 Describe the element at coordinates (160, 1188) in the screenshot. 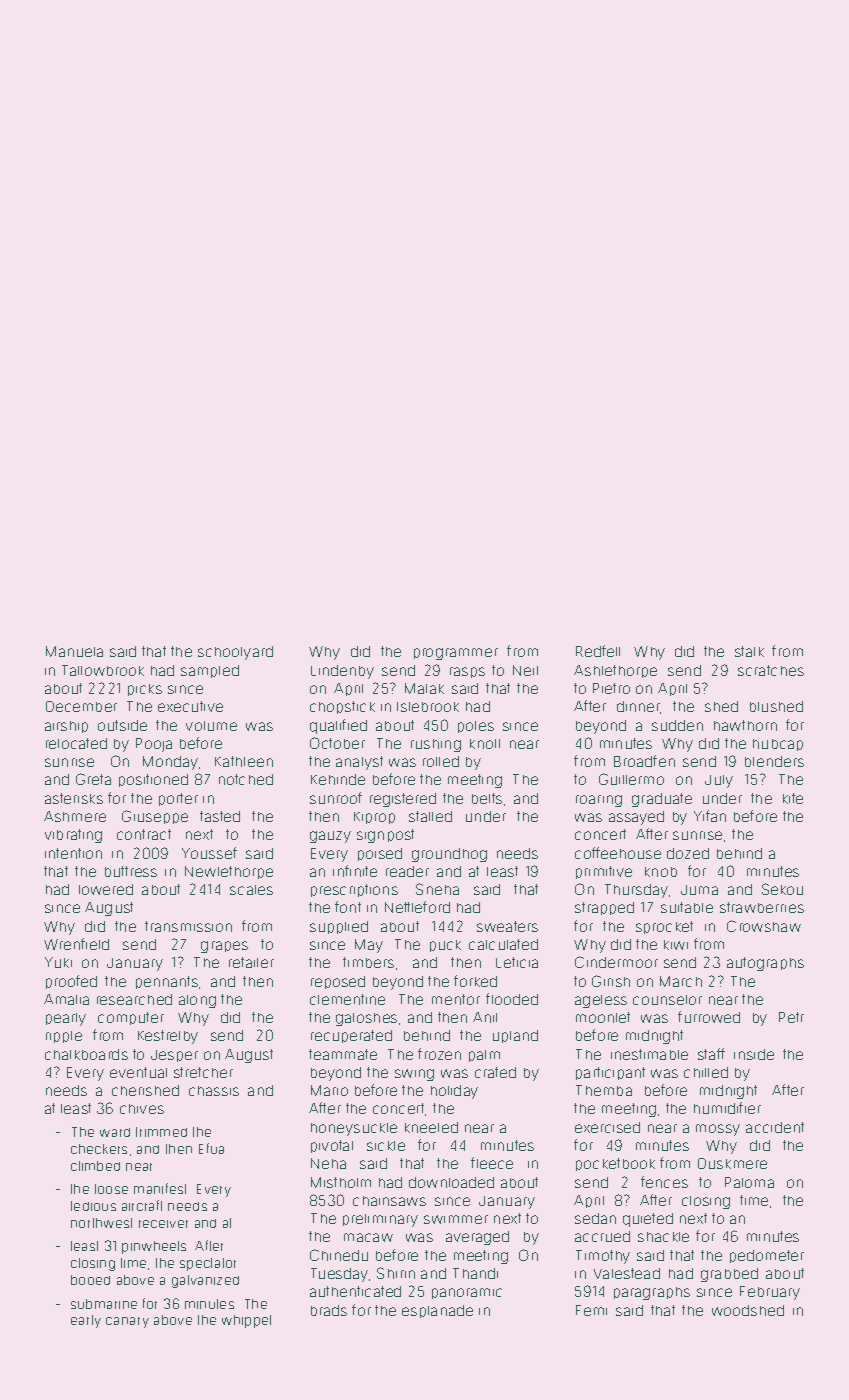

I see `manifest` at that location.
